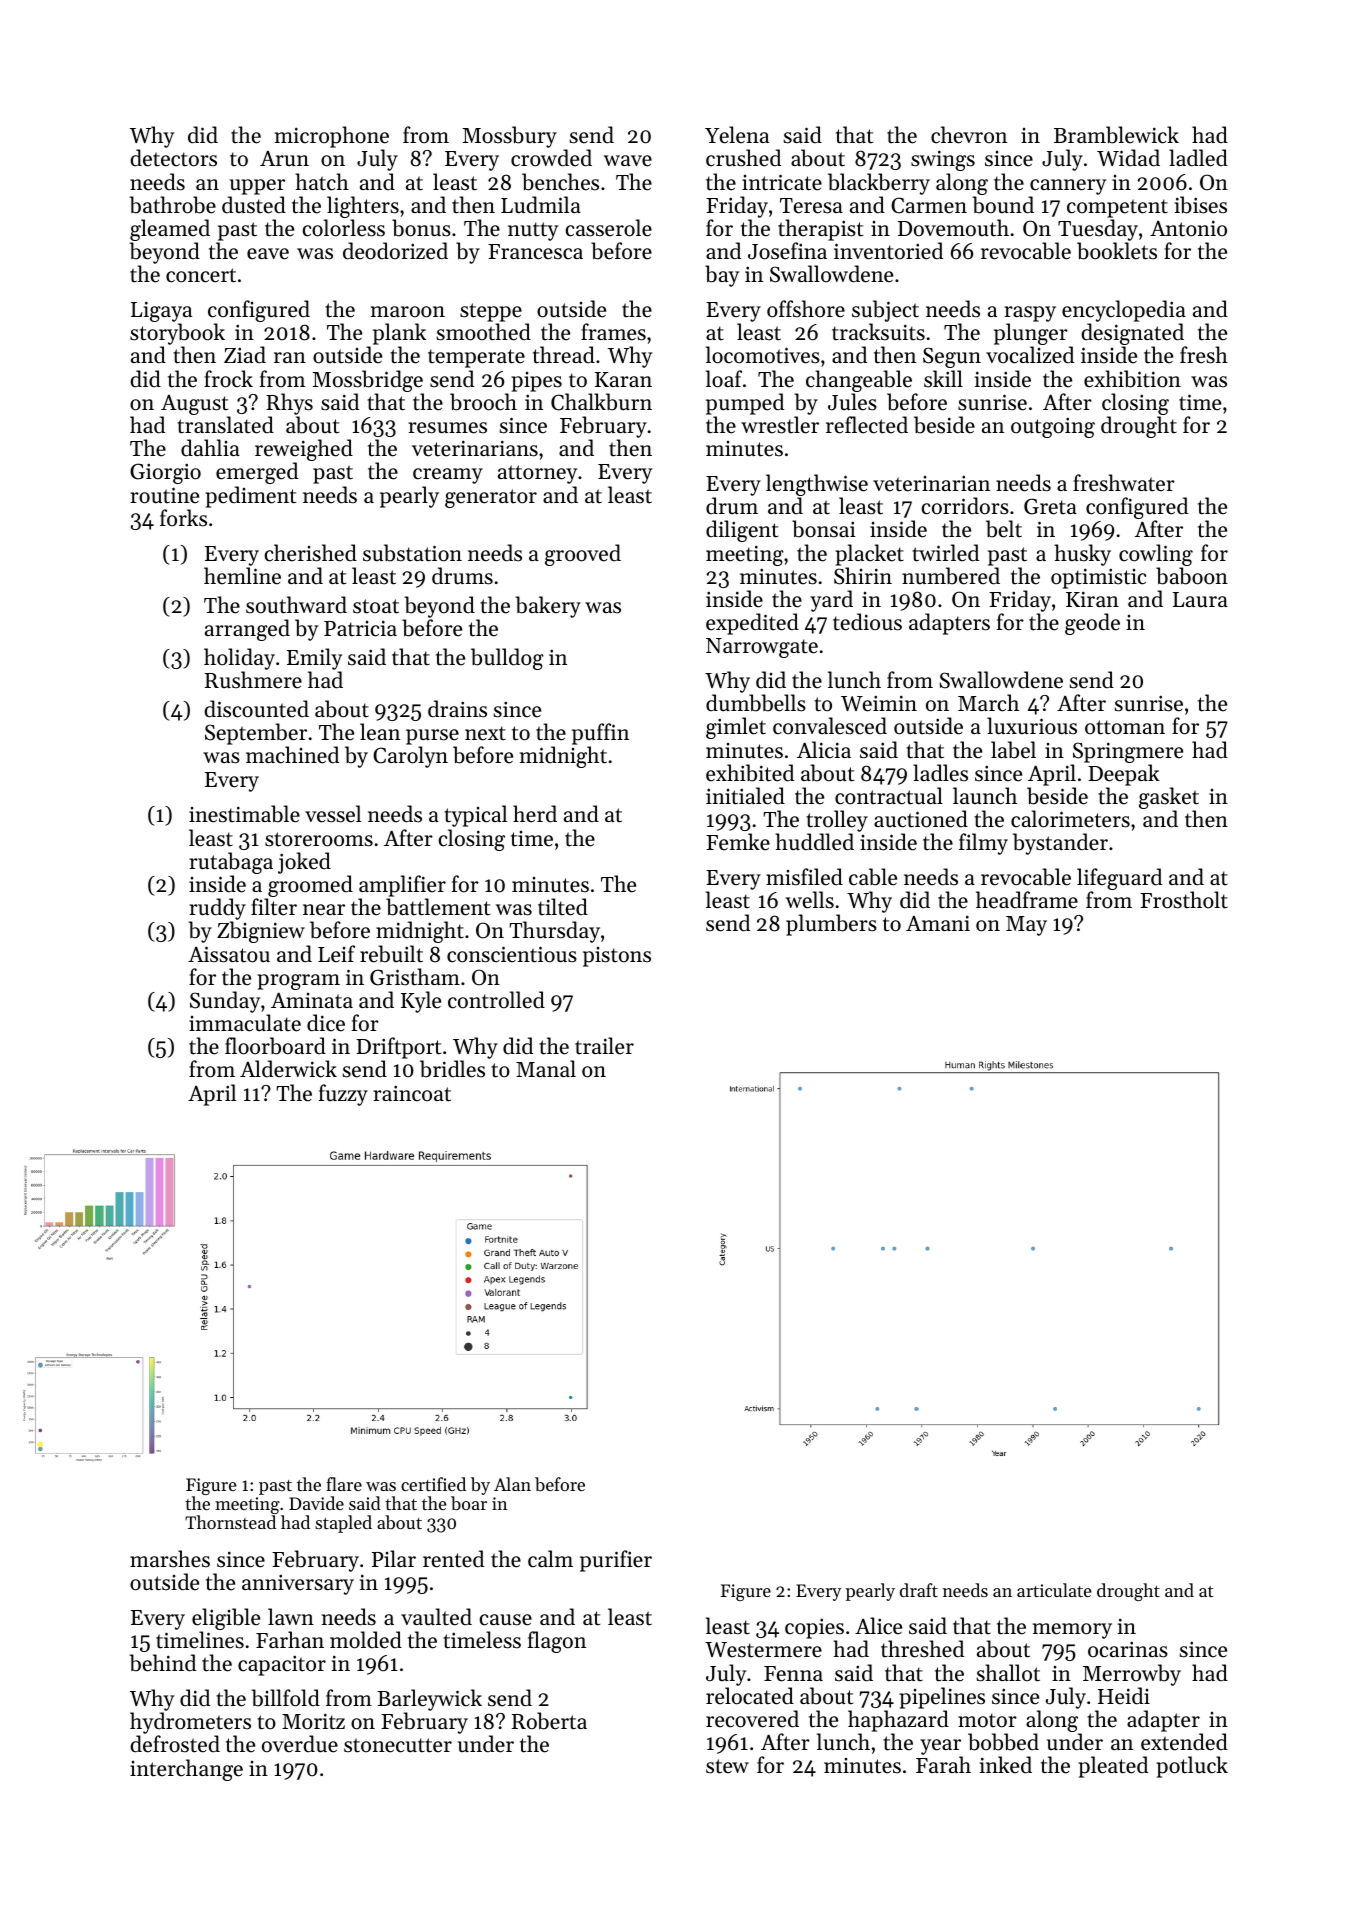  What do you see at coordinates (601, 402) in the screenshot?
I see `Chalkburn` at bounding box center [601, 402].
